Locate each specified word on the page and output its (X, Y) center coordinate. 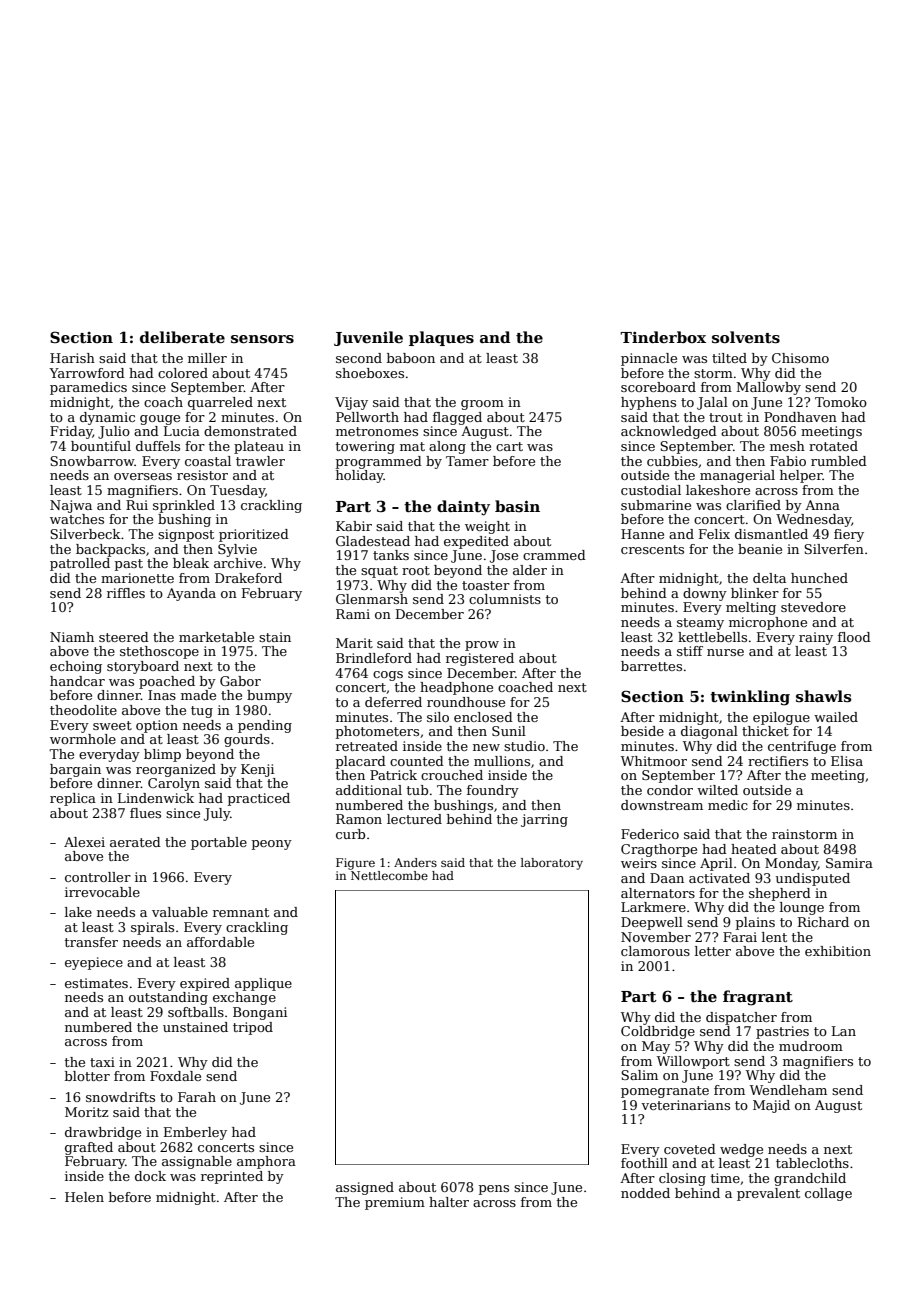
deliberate (182, 337)
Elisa (847, 761)
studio (524, 746)
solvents (746, 337)
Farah (197, 1097)
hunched (819, 578)
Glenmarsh (372, 599)
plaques (441, 338)
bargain (75, 770)
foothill (644, 1163)
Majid (771, 1106)
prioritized (254, 535)
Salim (639, 1075)
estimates (96, 983)
